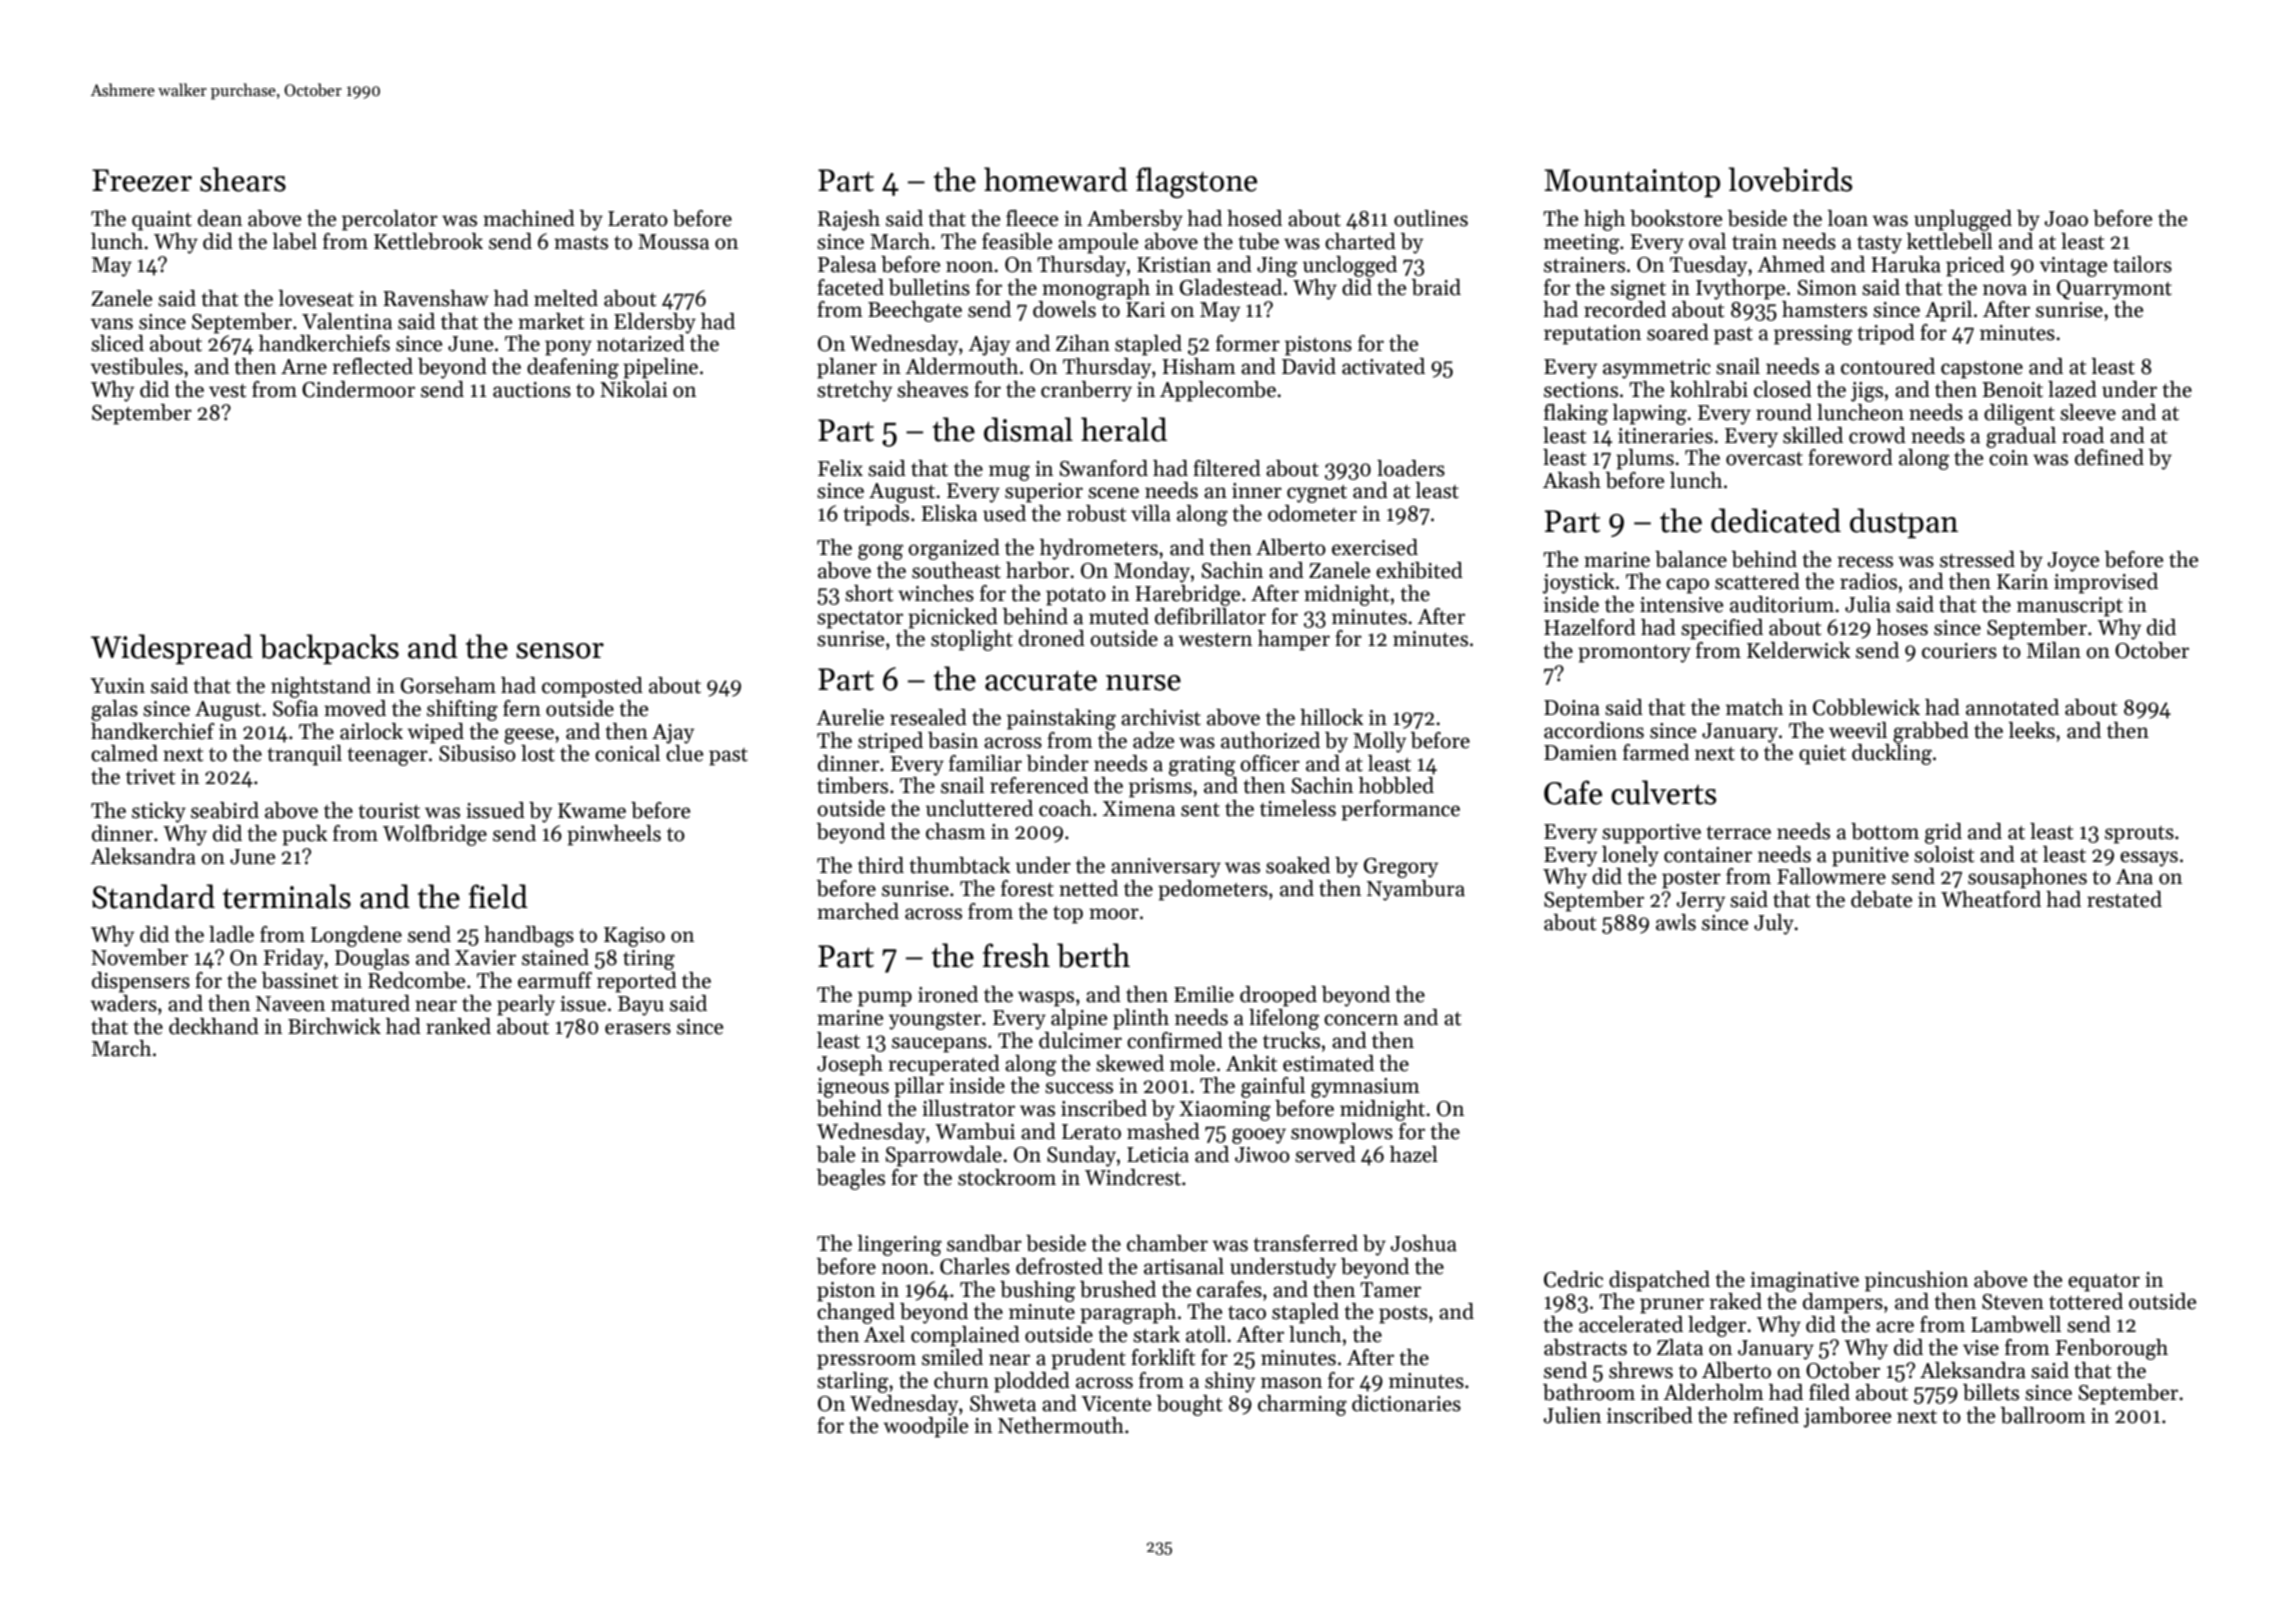 The width and height of the screenshot is (2292, 1620). Describe the element at coordinates (2124, 899) in the screenshot. I see `restated` at that location.
